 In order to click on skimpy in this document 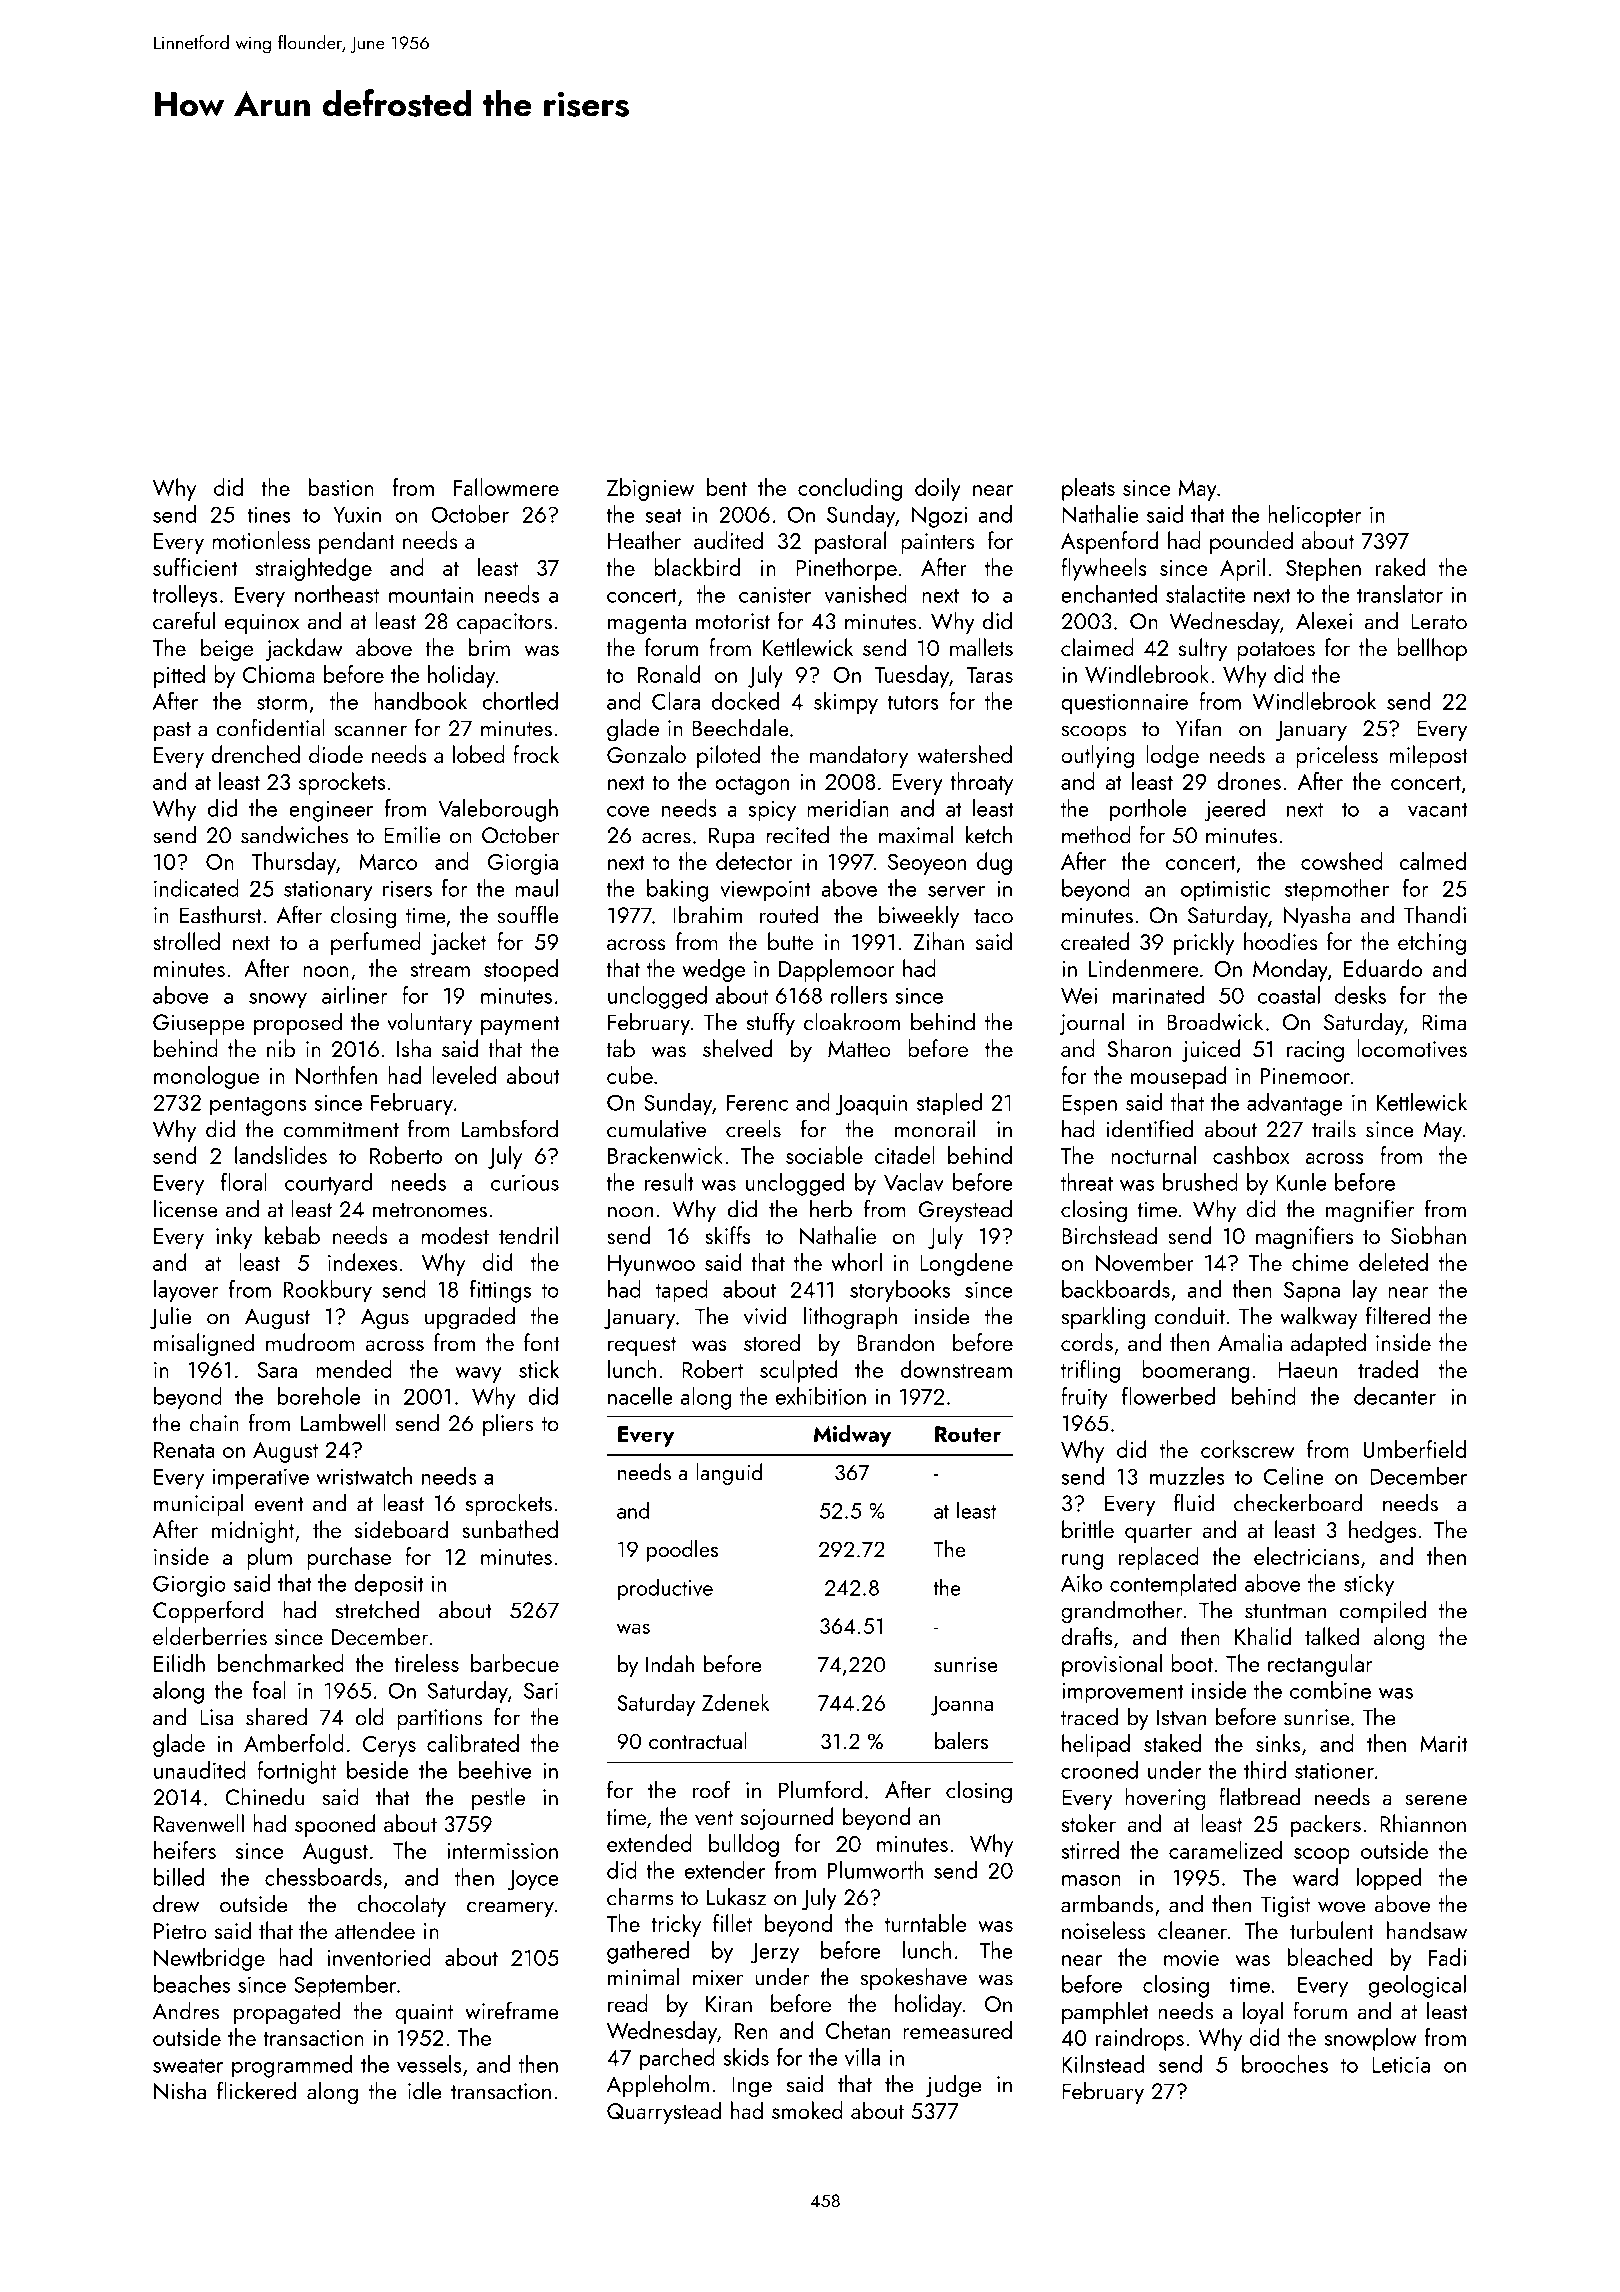, I will do `click(846, 703)`.
